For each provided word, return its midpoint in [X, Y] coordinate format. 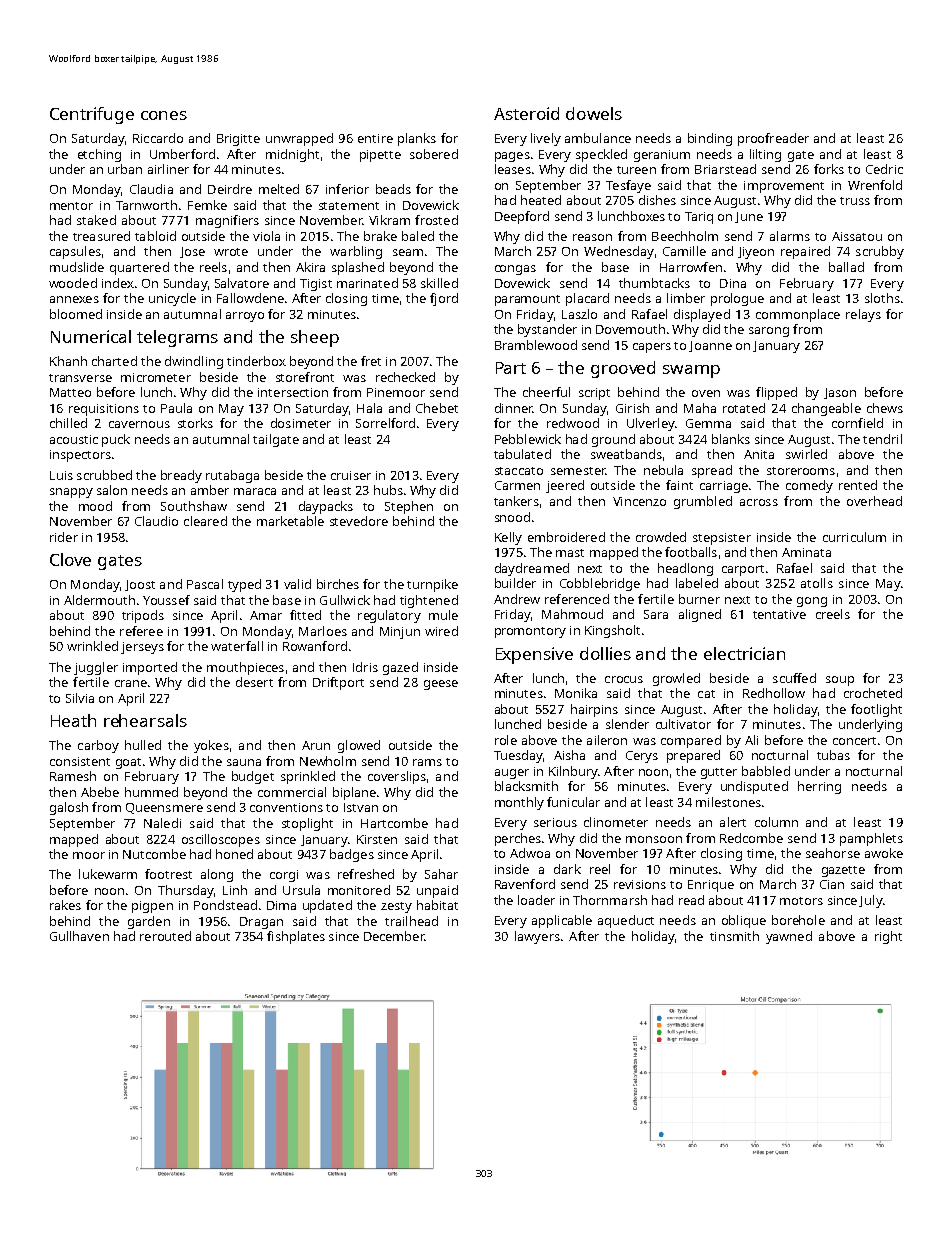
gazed [400, 668]
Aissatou [857, 236]
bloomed [76, 314]
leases [513, 169]
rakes [65, 905]
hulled [143, 745]
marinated [367, 283]
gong [812, 602]
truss [855, 201]
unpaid [437, 891]
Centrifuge [92, 115]
